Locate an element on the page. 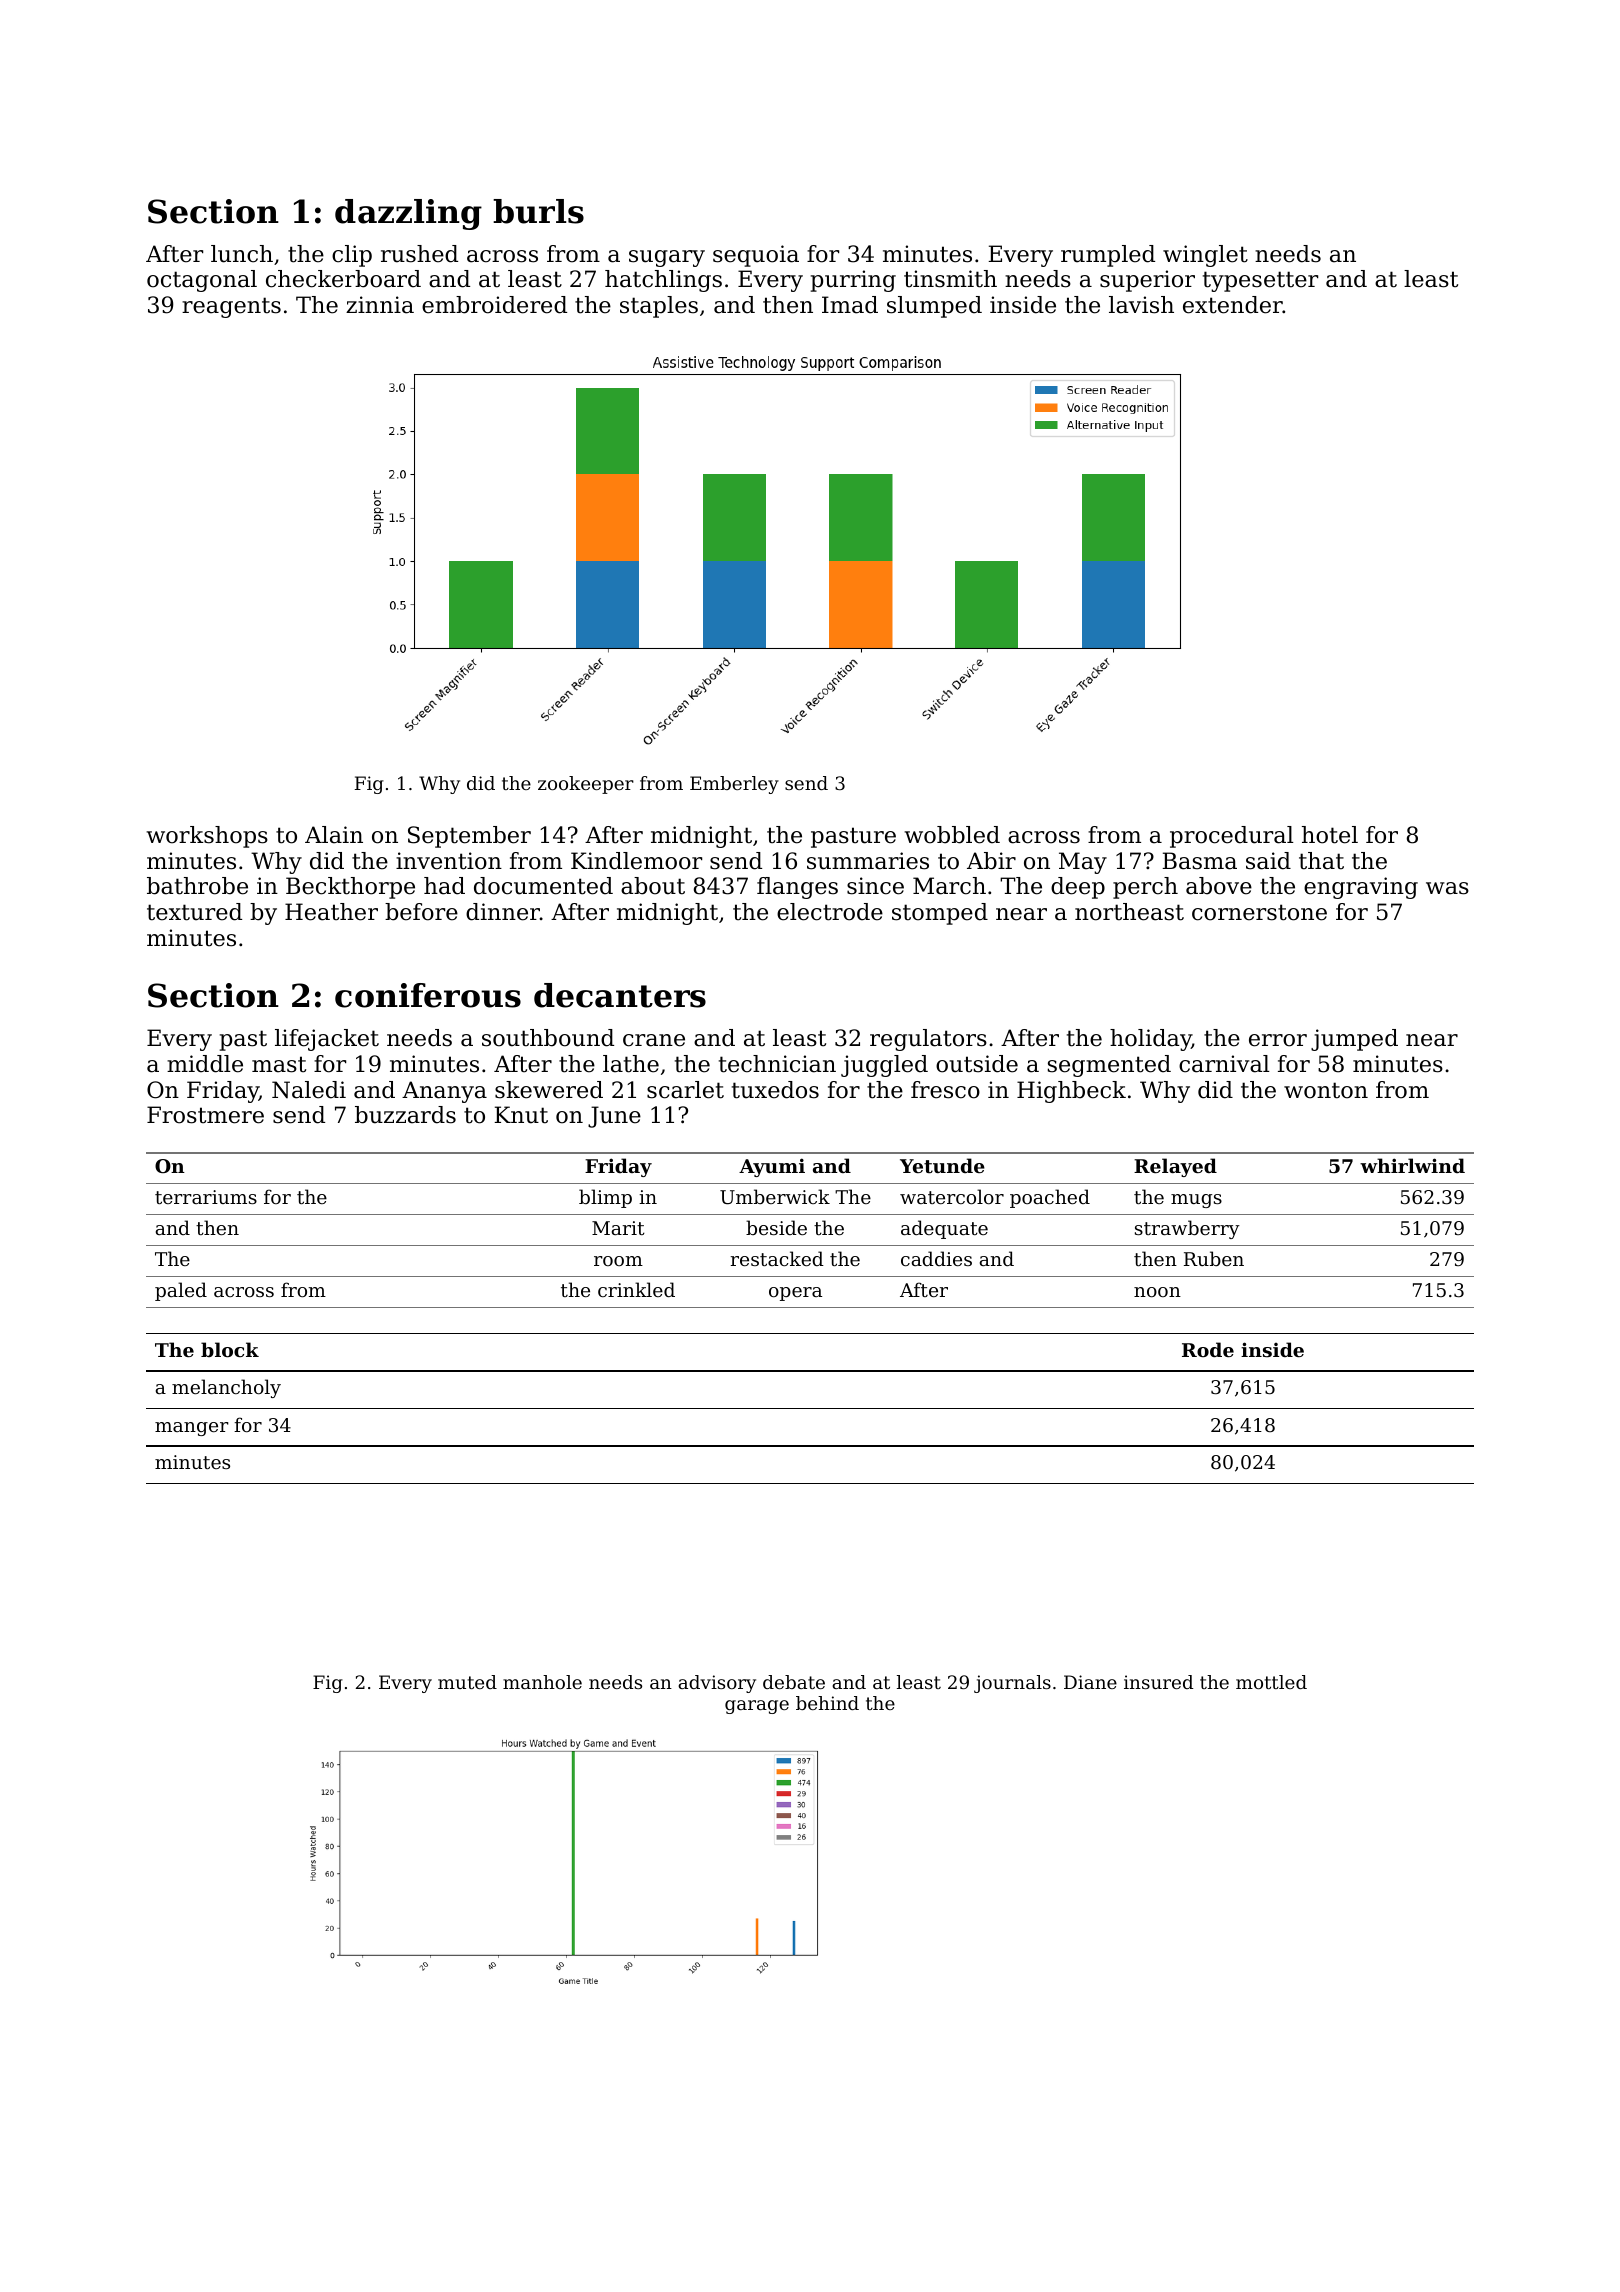  flanges is located at coordinates (797, 888).
